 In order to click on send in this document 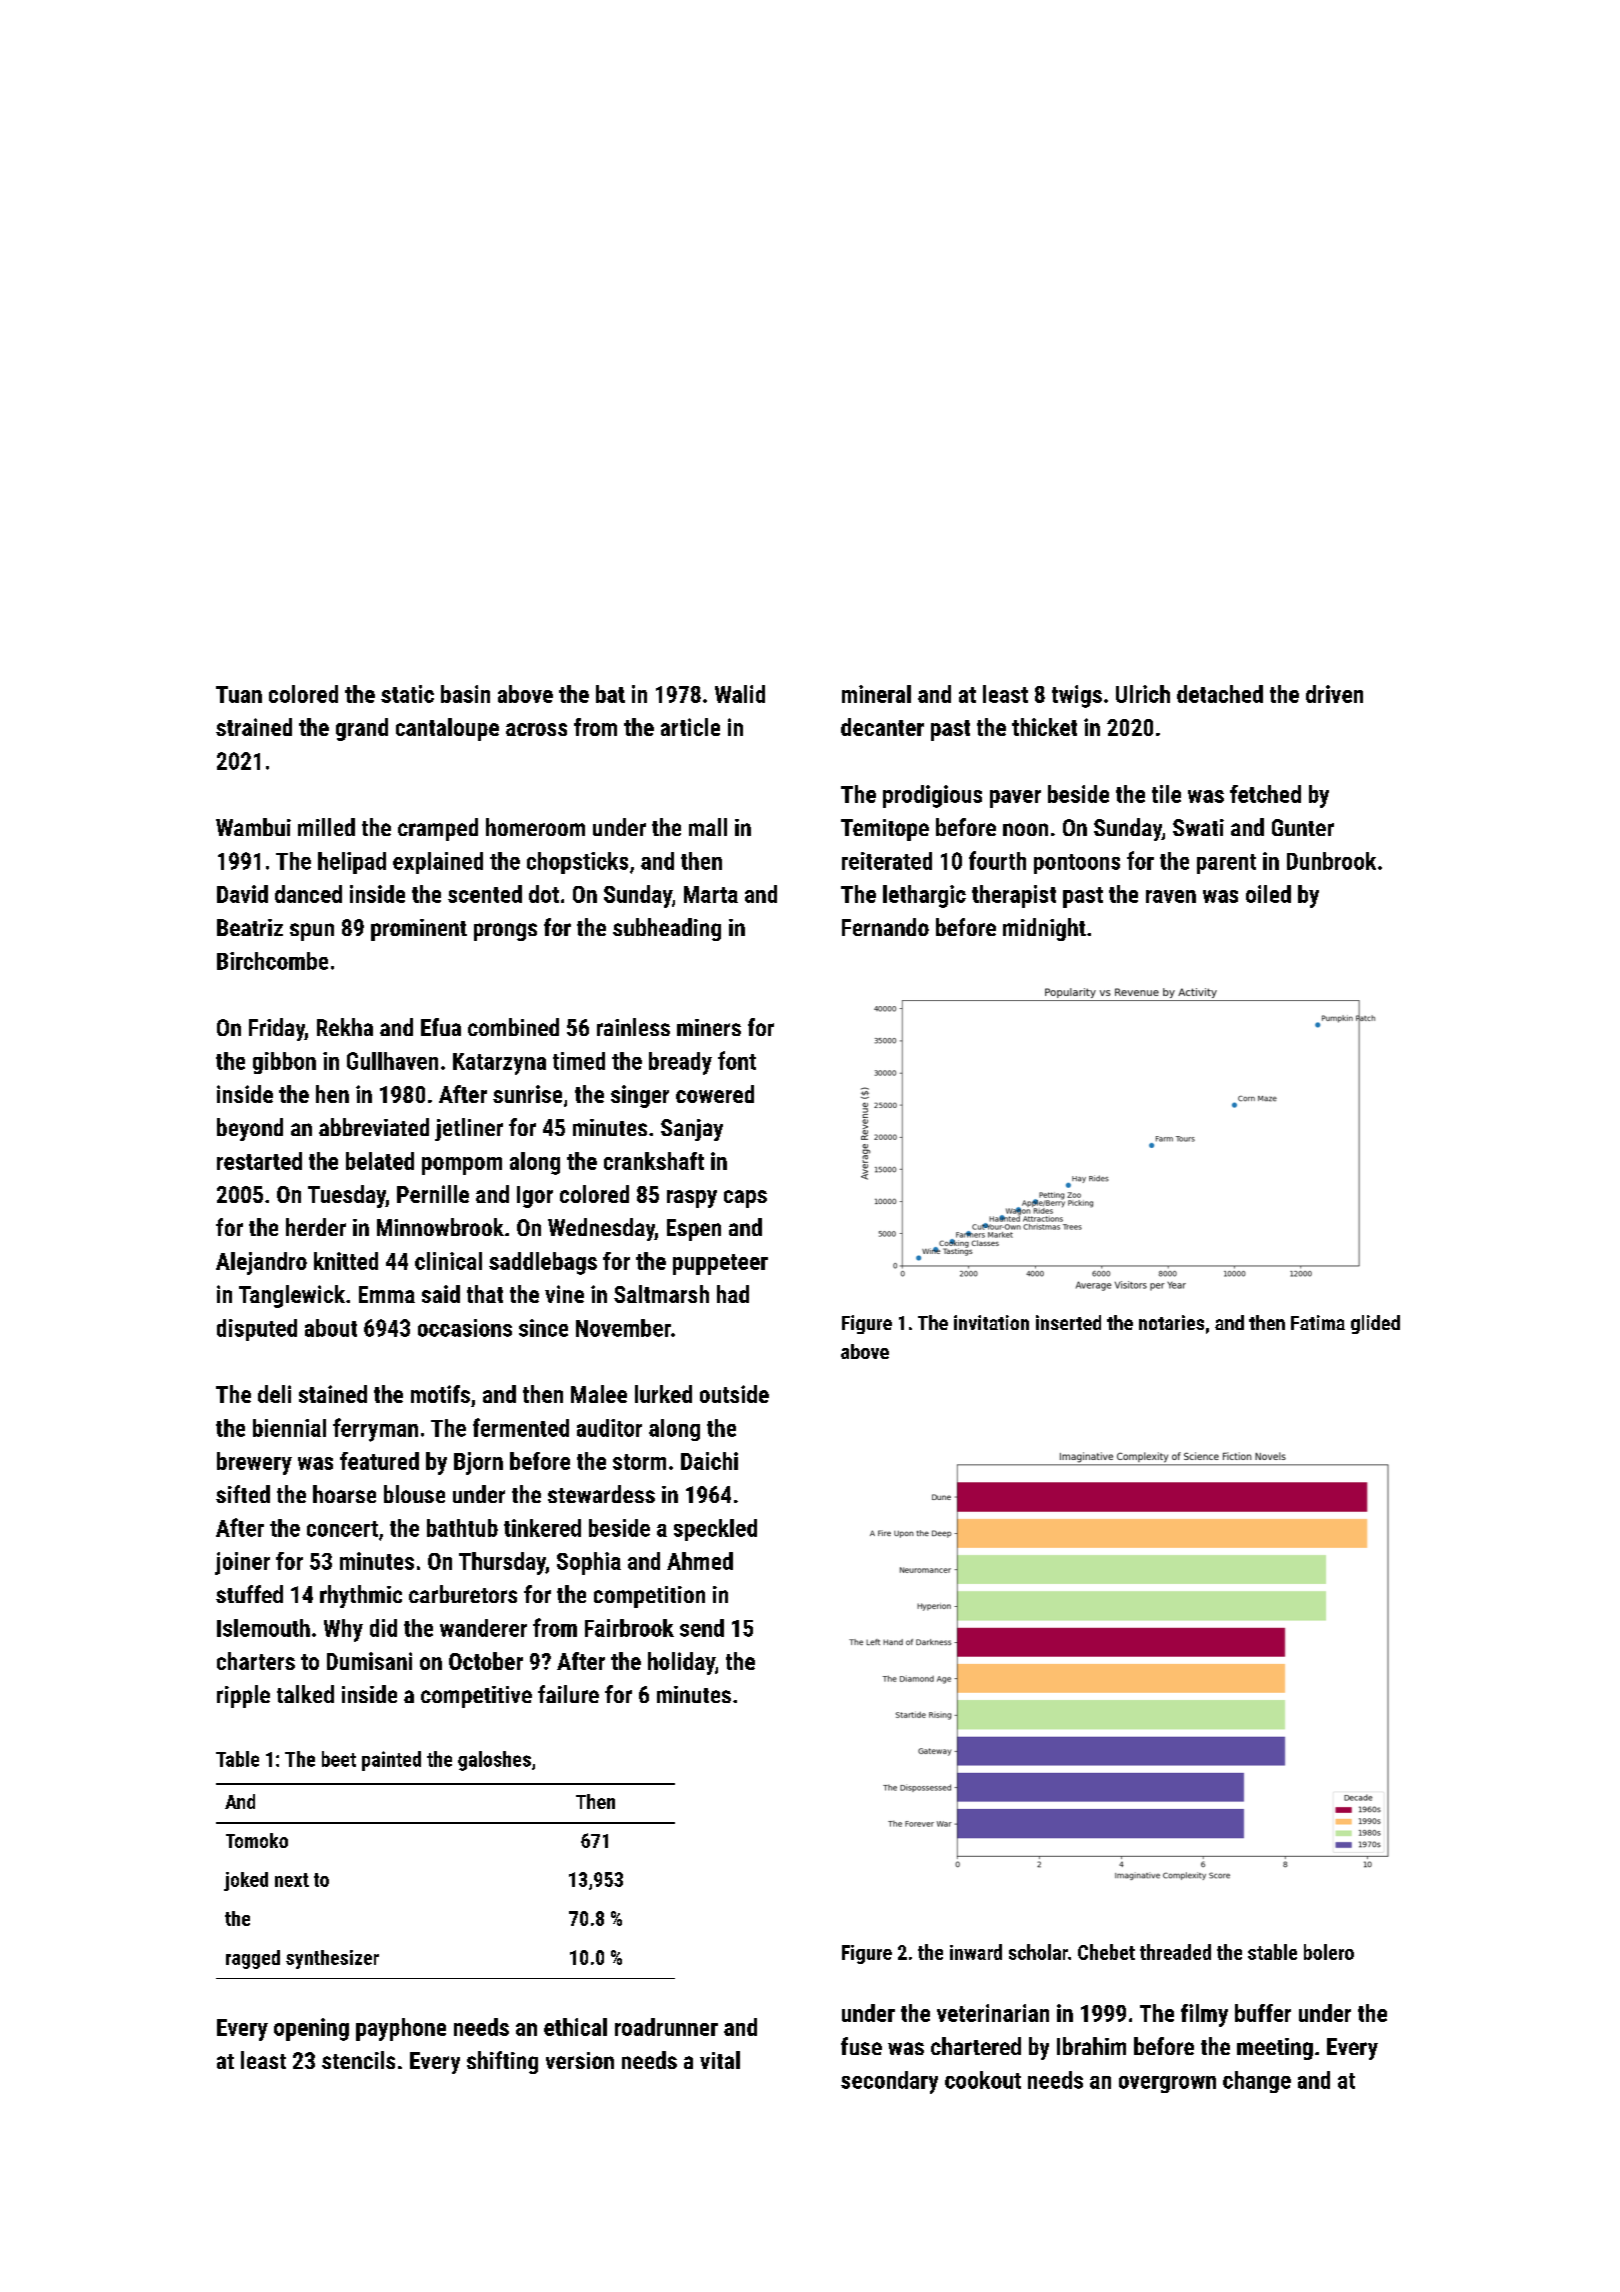, I will do `click(702, 1628)`.
